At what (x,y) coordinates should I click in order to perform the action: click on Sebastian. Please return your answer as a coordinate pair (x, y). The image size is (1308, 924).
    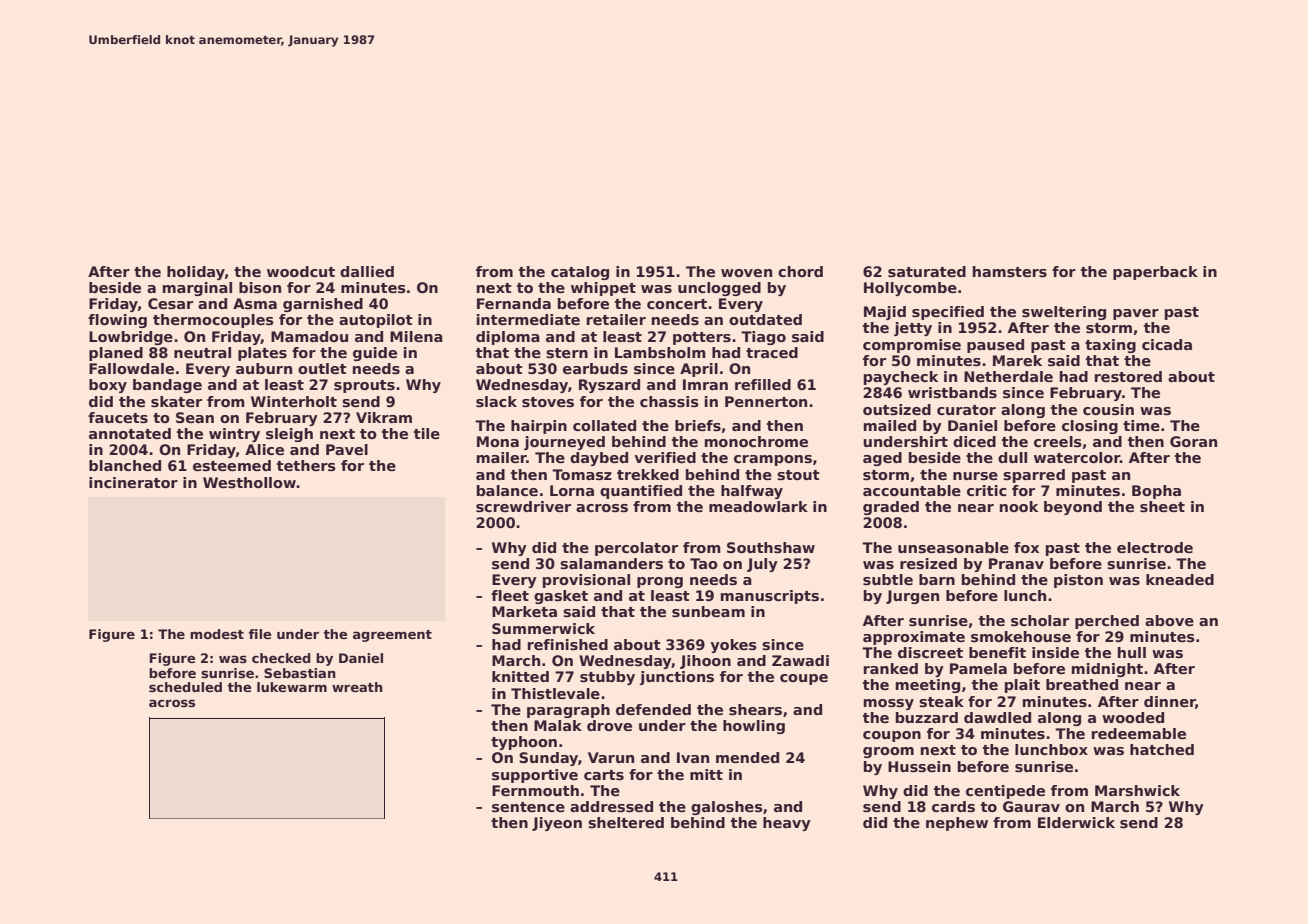
    Looking at the image, I should click on (300, 673).
